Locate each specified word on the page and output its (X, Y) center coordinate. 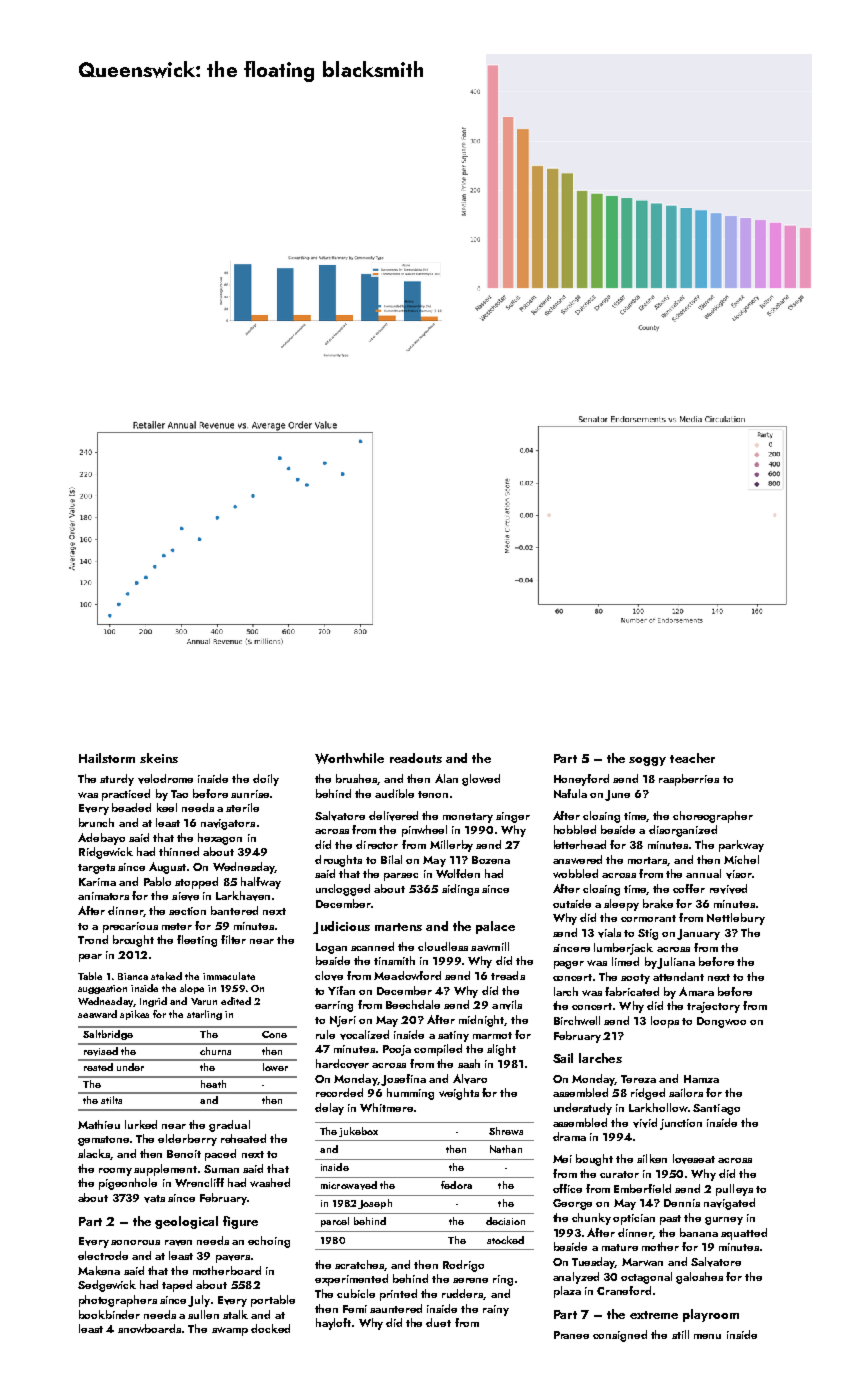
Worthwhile (349, 758)
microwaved (349, 1185)
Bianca (133, 976)
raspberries (689, 780)
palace (495, 927)
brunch (96, 822)
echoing (269, 1242)
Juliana (676, 963)
